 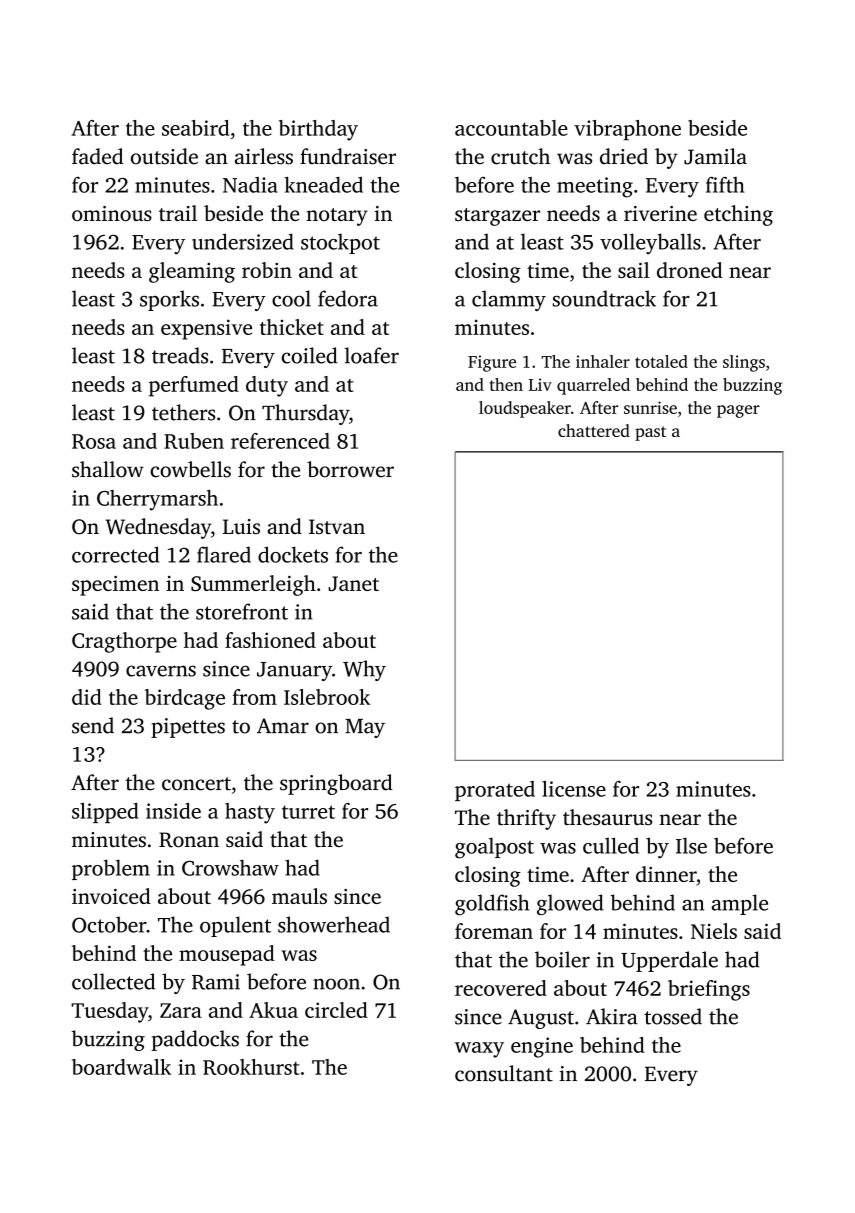 What do you see at coordinates (108, 469) in the image?
I see `shallow` at bounding box center [108, 469].
